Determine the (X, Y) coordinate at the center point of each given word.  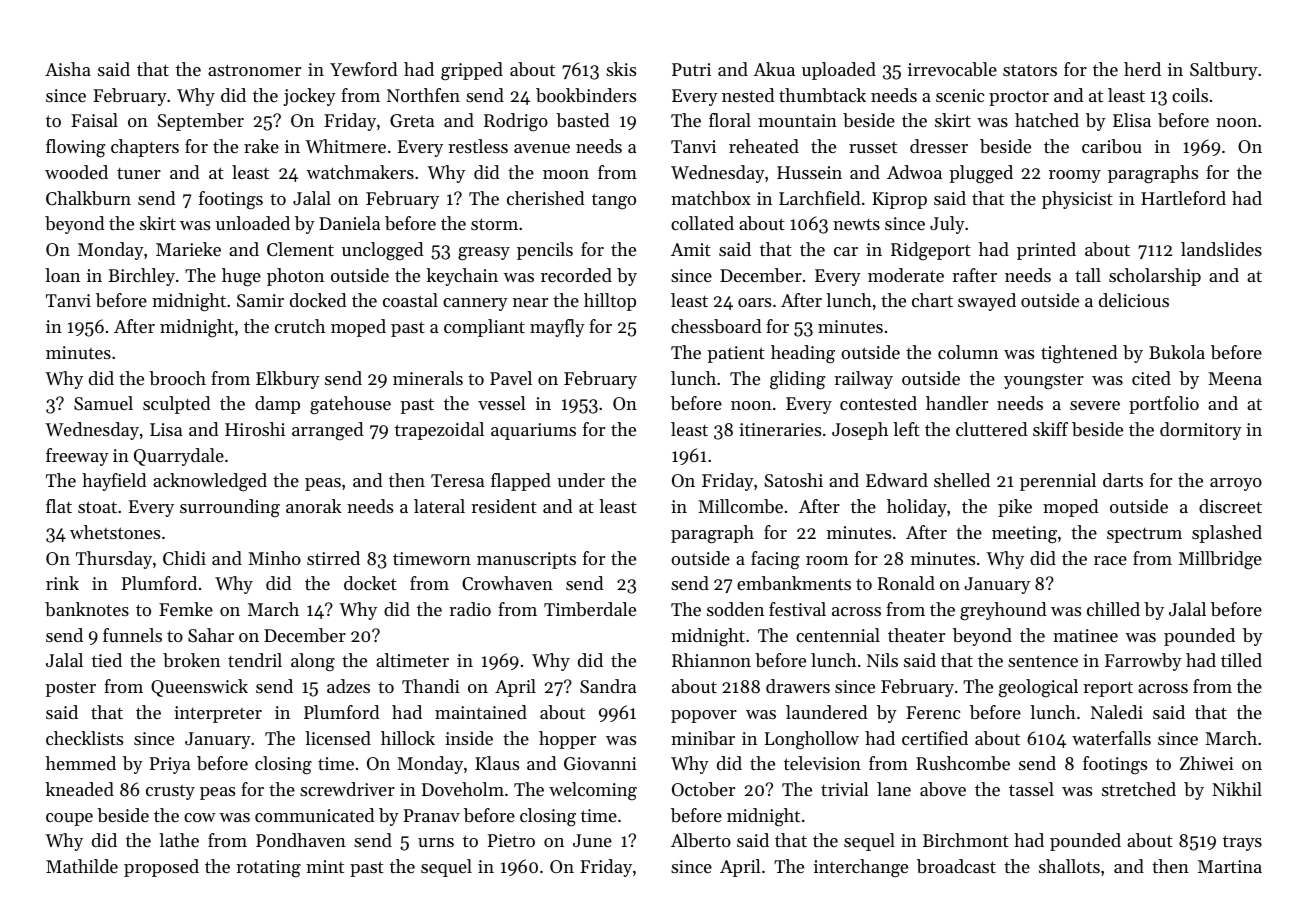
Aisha (68, 69)
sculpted (176, 405)
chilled (1113, 609)
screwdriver (347, 789)
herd (1142, 69)
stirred (333, 558)
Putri (691, 69)
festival (797, 609)
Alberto (701, 840)
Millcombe (740, 506)
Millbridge (1220, 560)
